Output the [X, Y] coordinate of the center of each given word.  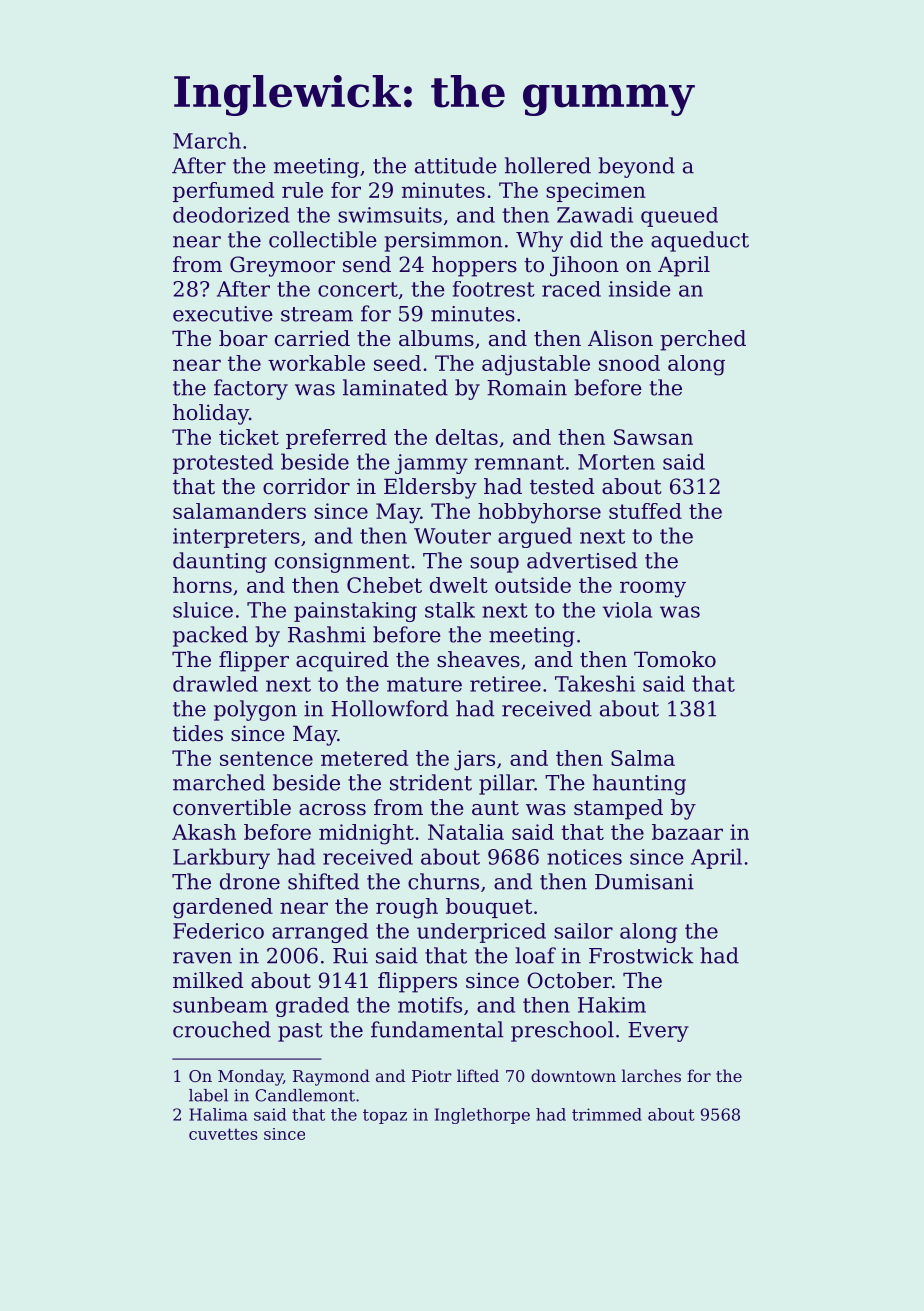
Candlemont [305, 1095]
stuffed [645, 511]
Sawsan [653, 437]
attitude [456, 165]
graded [312, 1007]
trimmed [607, 1114]
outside [533, 585]
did [586, 239]
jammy [431, 464]
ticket [249, 437]
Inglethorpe [482, 1116]
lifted [478, 1075]
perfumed [223, 192]
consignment [342, 563]
